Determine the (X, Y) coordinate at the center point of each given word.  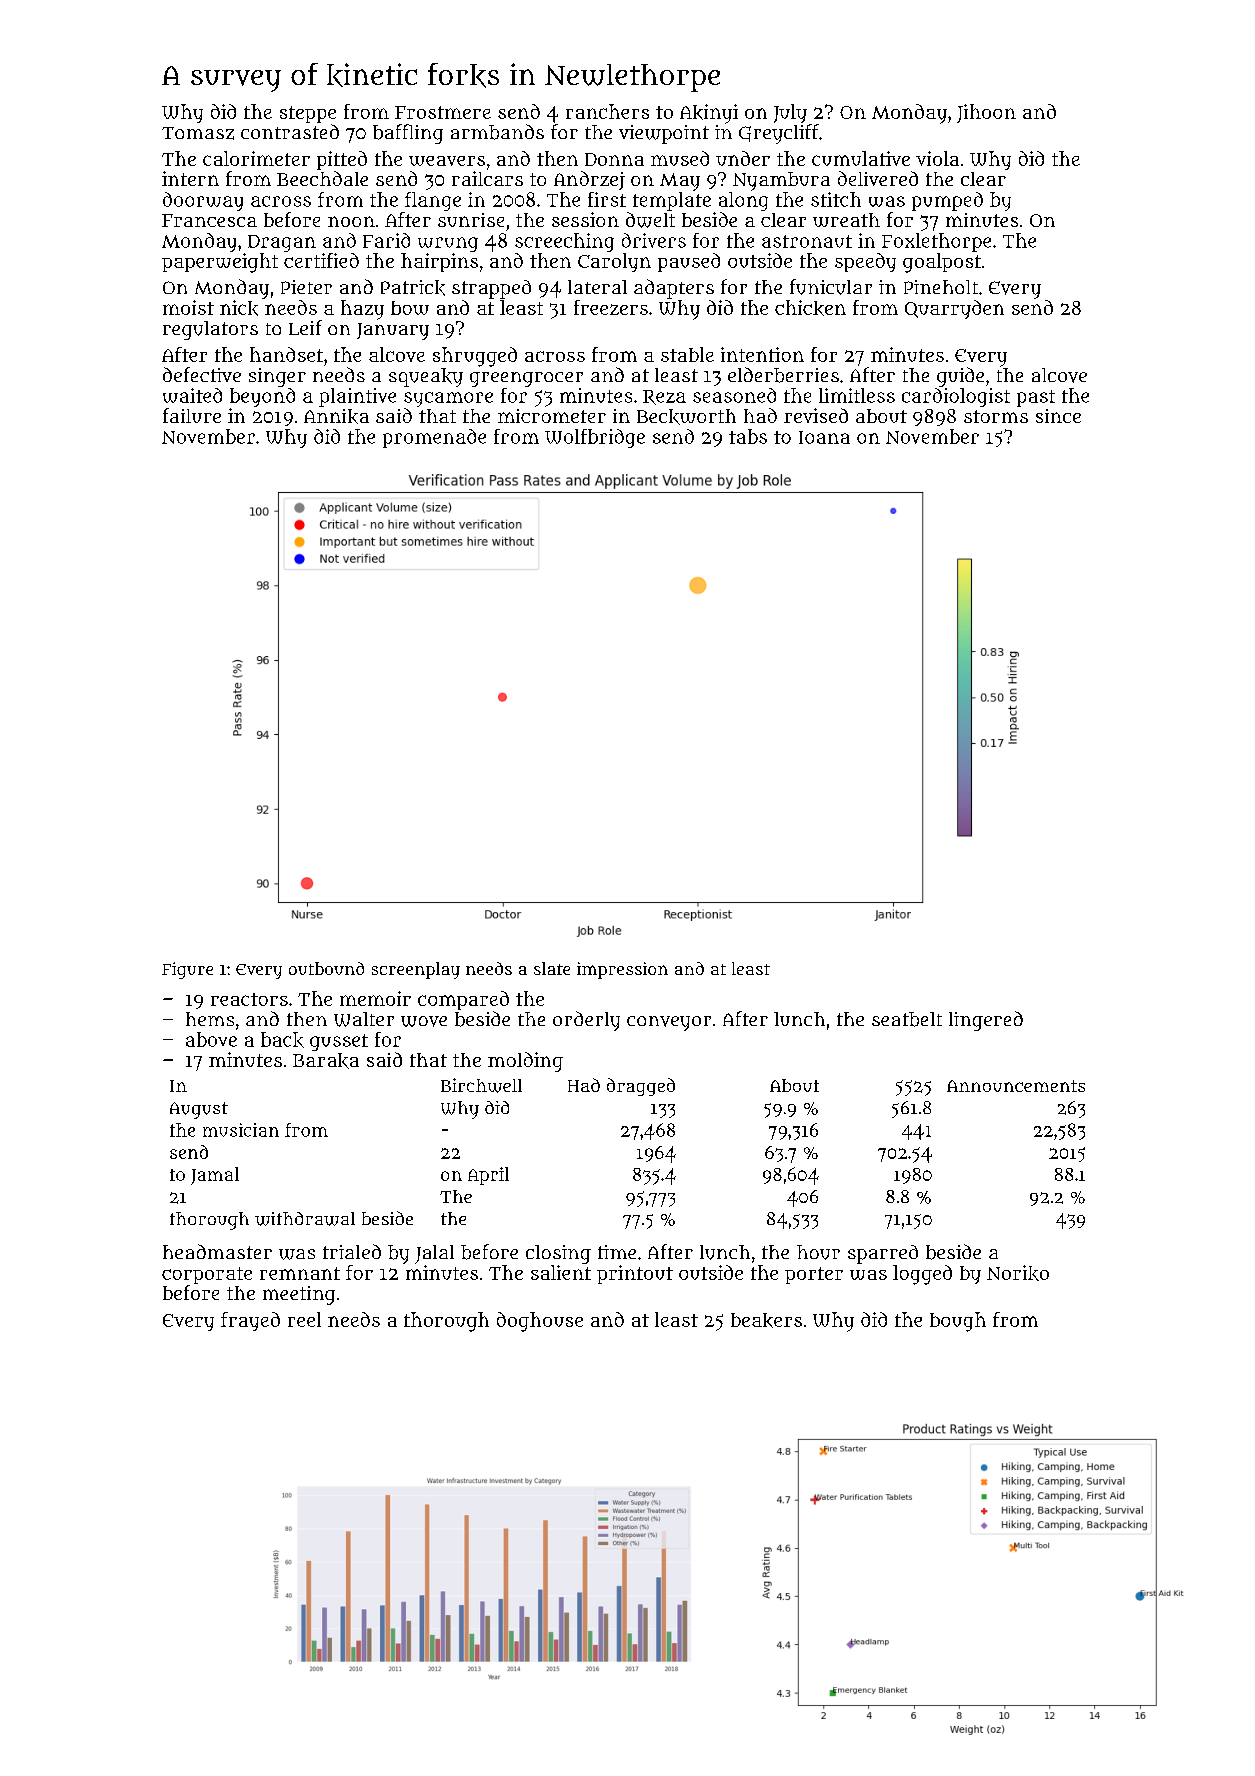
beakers (766, 1320)
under (743, 158)
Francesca (209, 220)
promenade (434, 438)
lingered (986, 1021)
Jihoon (986, 113)
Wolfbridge (595, 438)
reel (304, 1319)
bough (958, 1322)
